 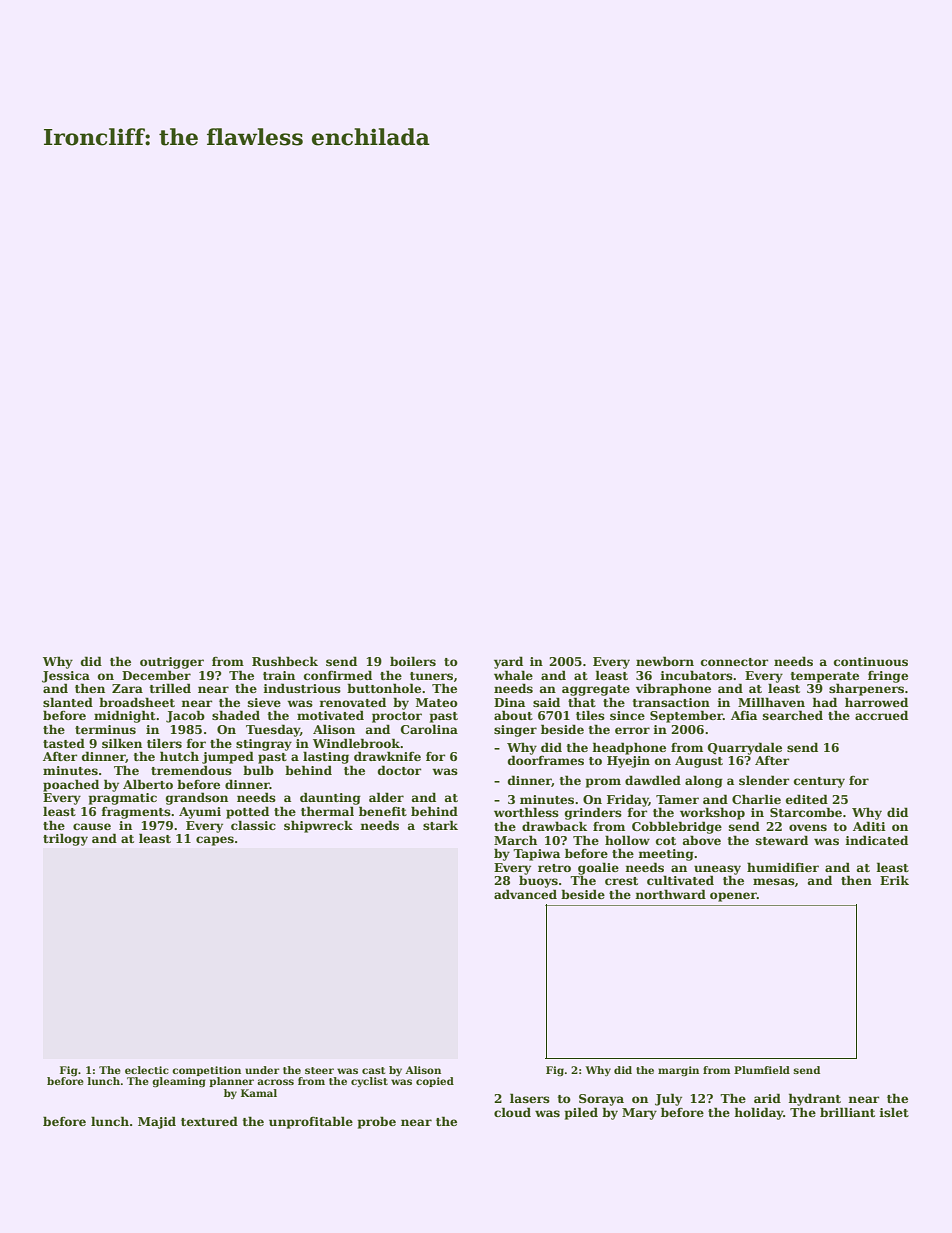 What do you see at coordinates (369, 1082) in the screenshot?
I see `cyclist` at bounding box center [369, 1082].
